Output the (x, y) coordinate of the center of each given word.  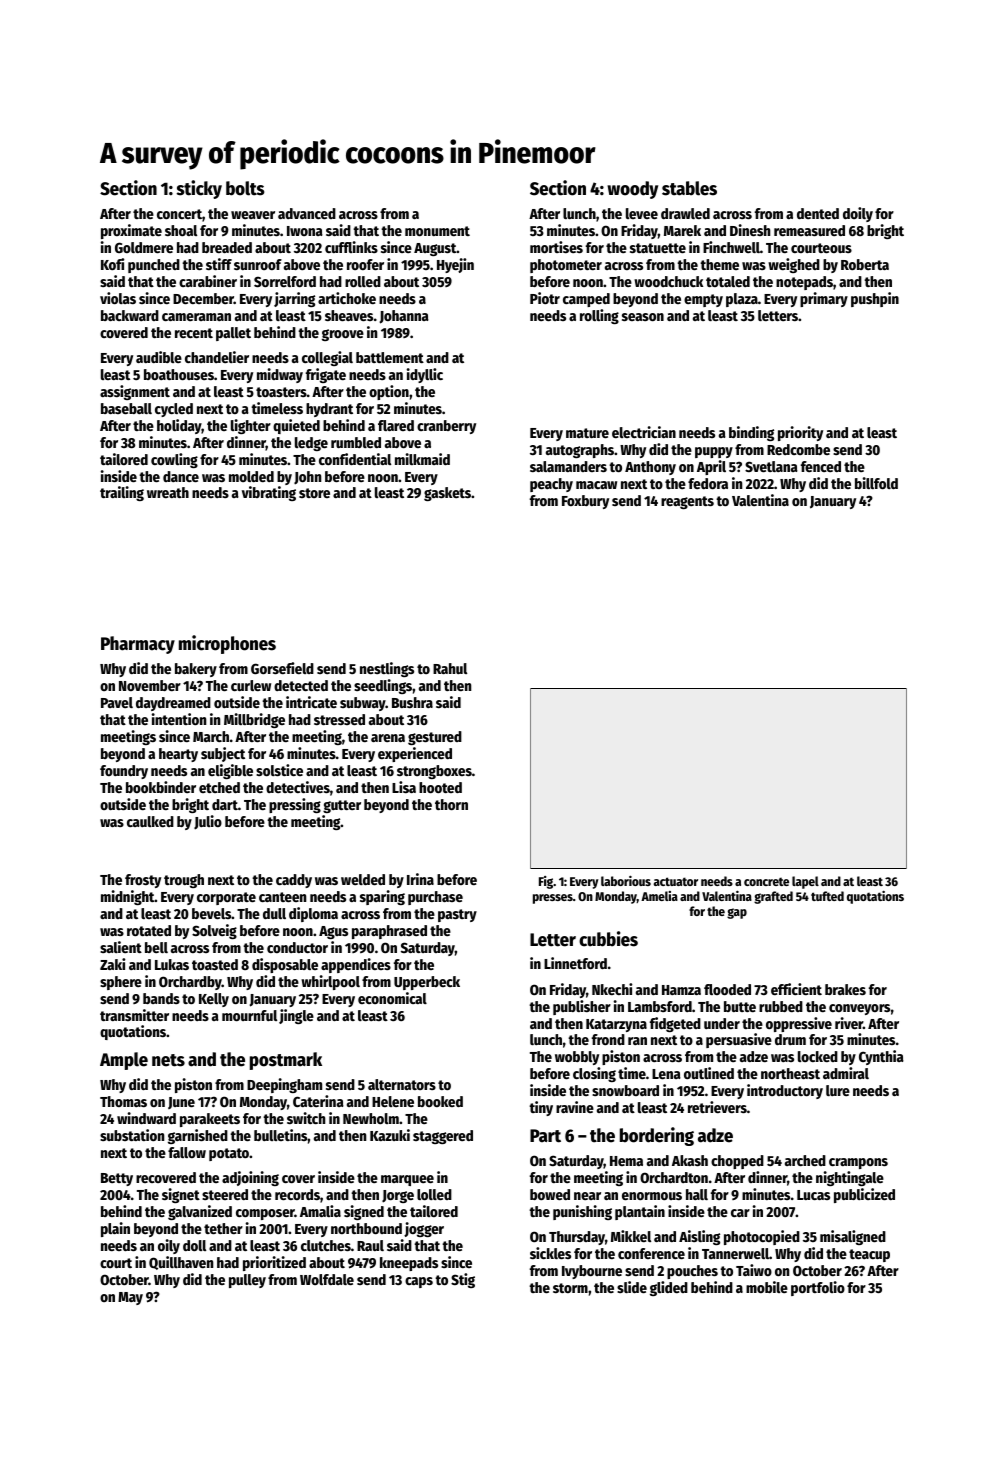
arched (805, 1160)
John (307, 478)
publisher (582, 1007)
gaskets (447, 494)
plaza (742, 300)
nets (168, 1060)
